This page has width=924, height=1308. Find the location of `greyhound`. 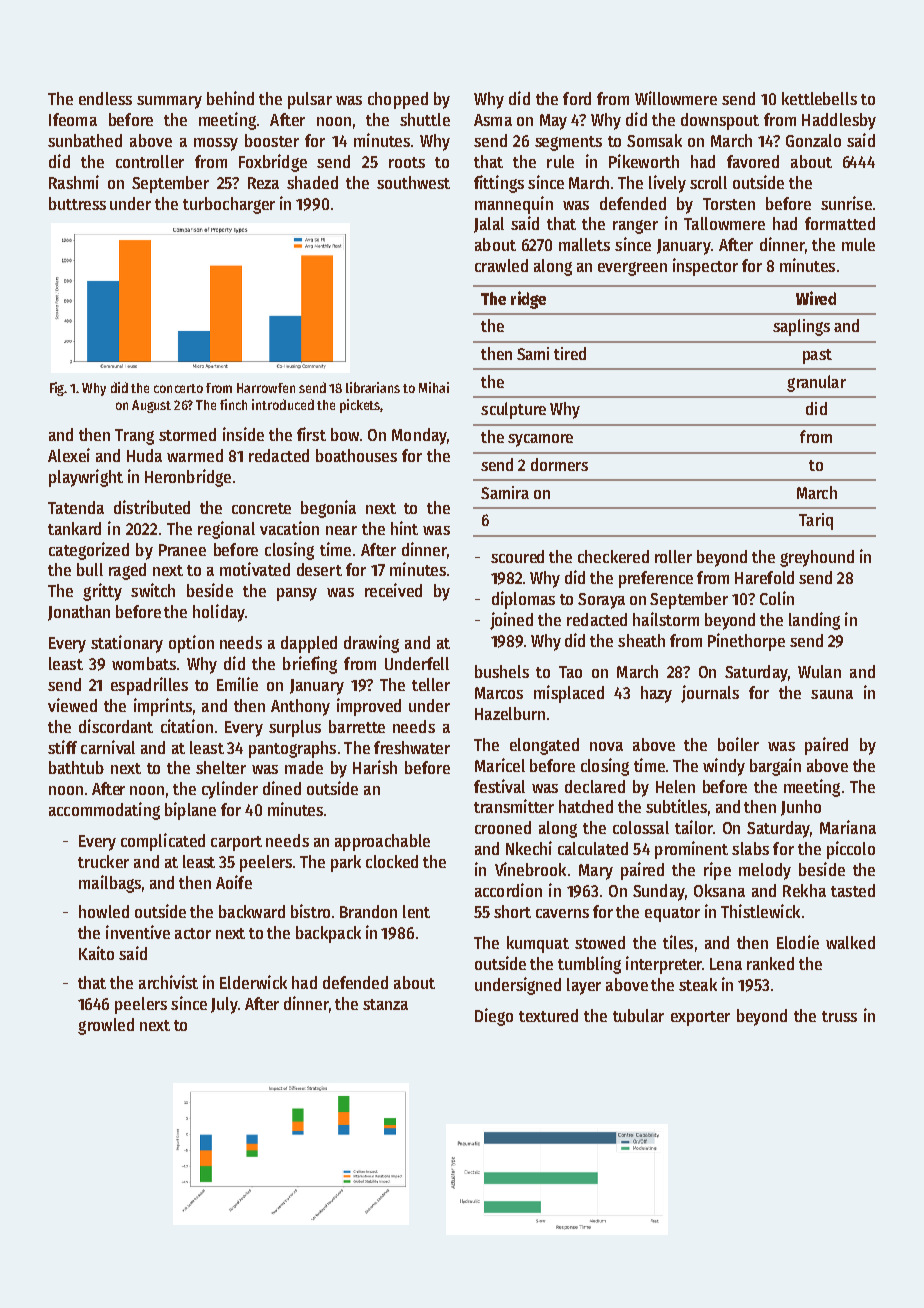

greyhound is located at coordinates (817, 558).
